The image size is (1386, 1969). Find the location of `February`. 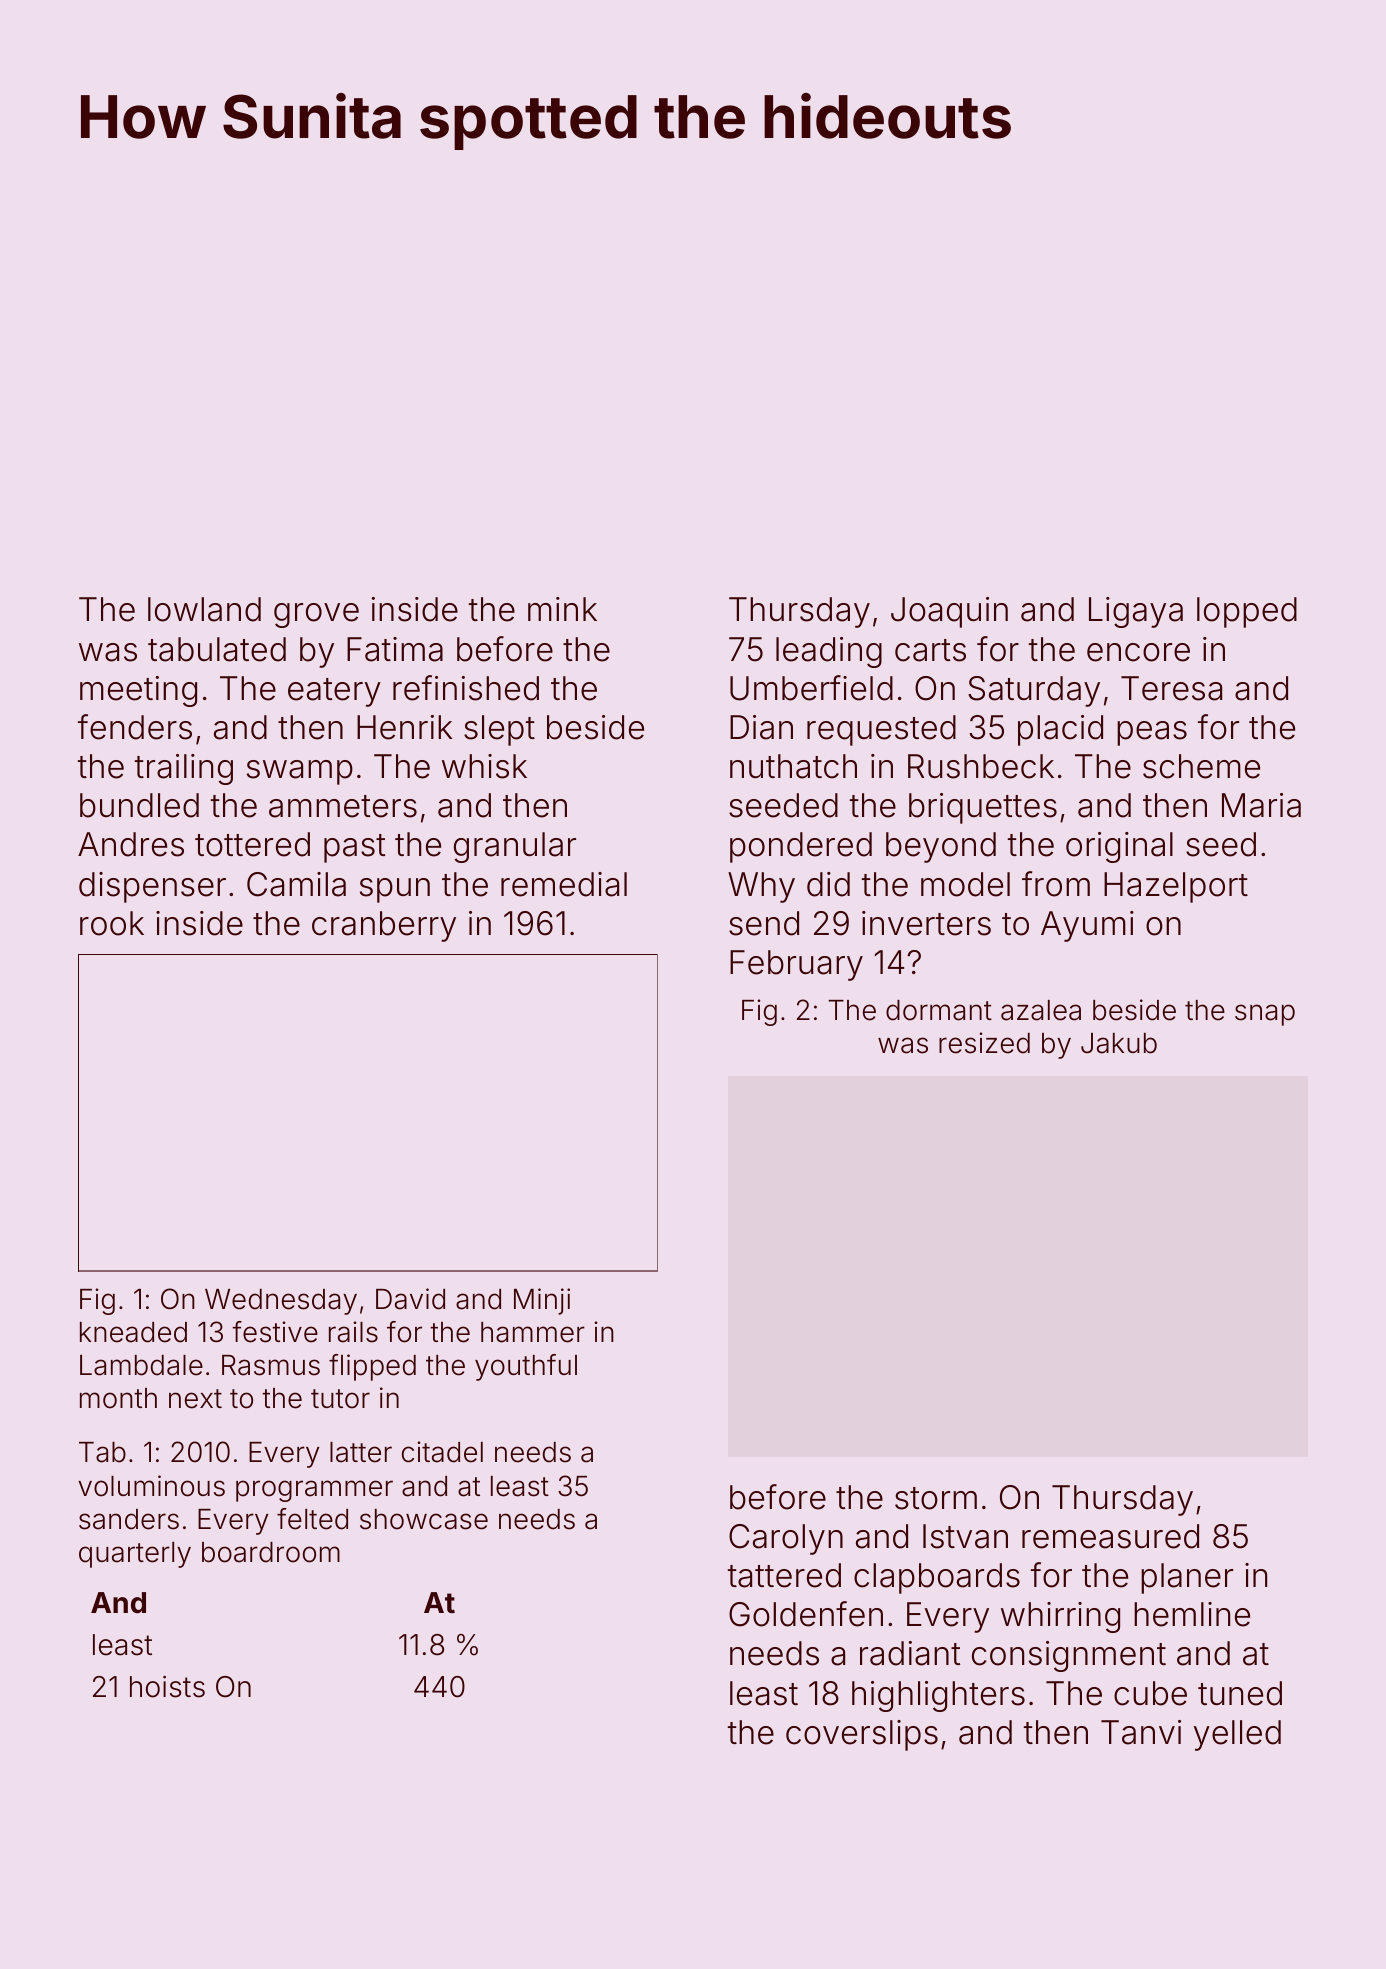

February is located at coordinates (796, 965).
